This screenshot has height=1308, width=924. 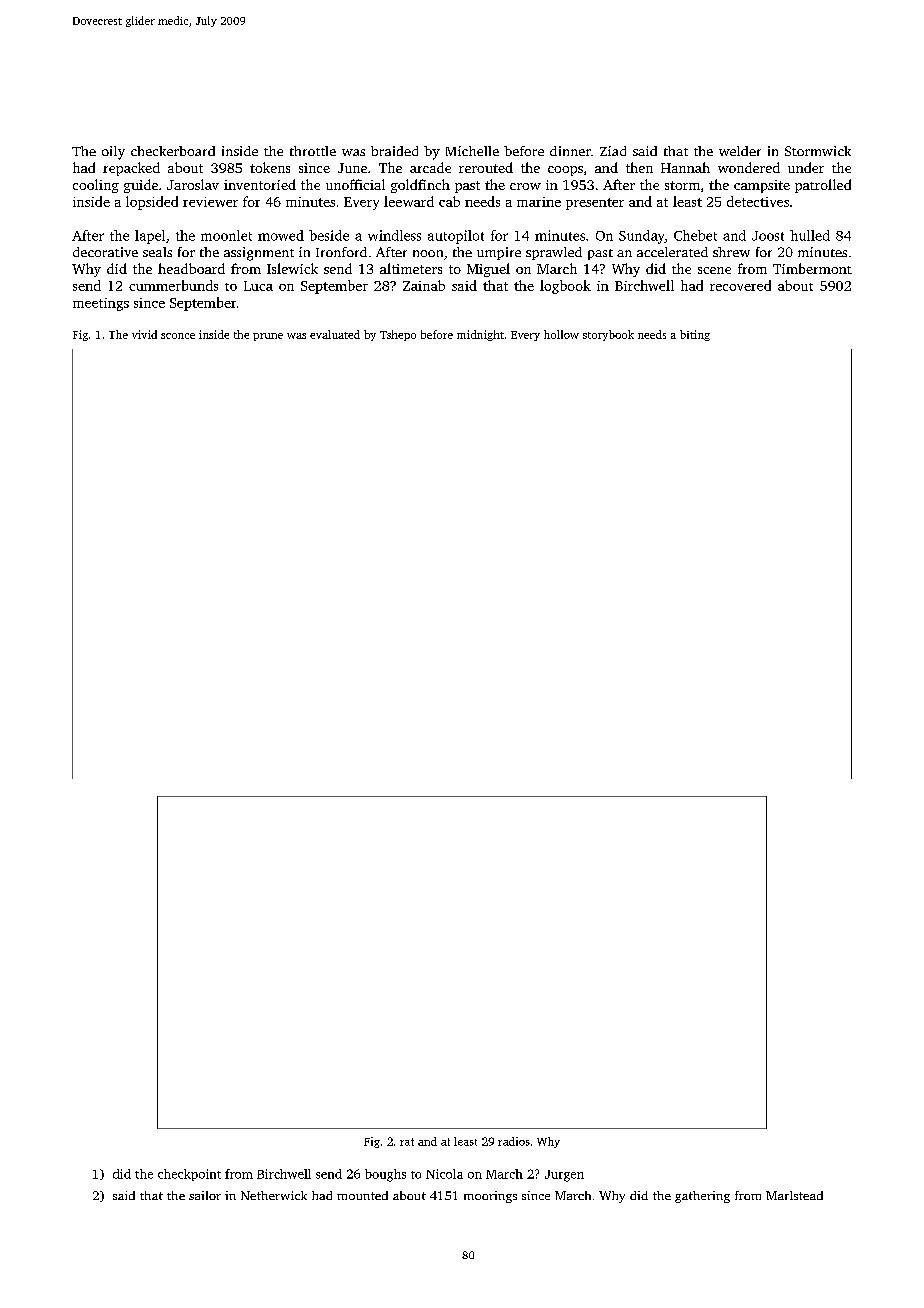 What do you see at coordinates (794, 1195) in the screenshot?
I see `Marlstead` at bounding box center [794, 1195].
